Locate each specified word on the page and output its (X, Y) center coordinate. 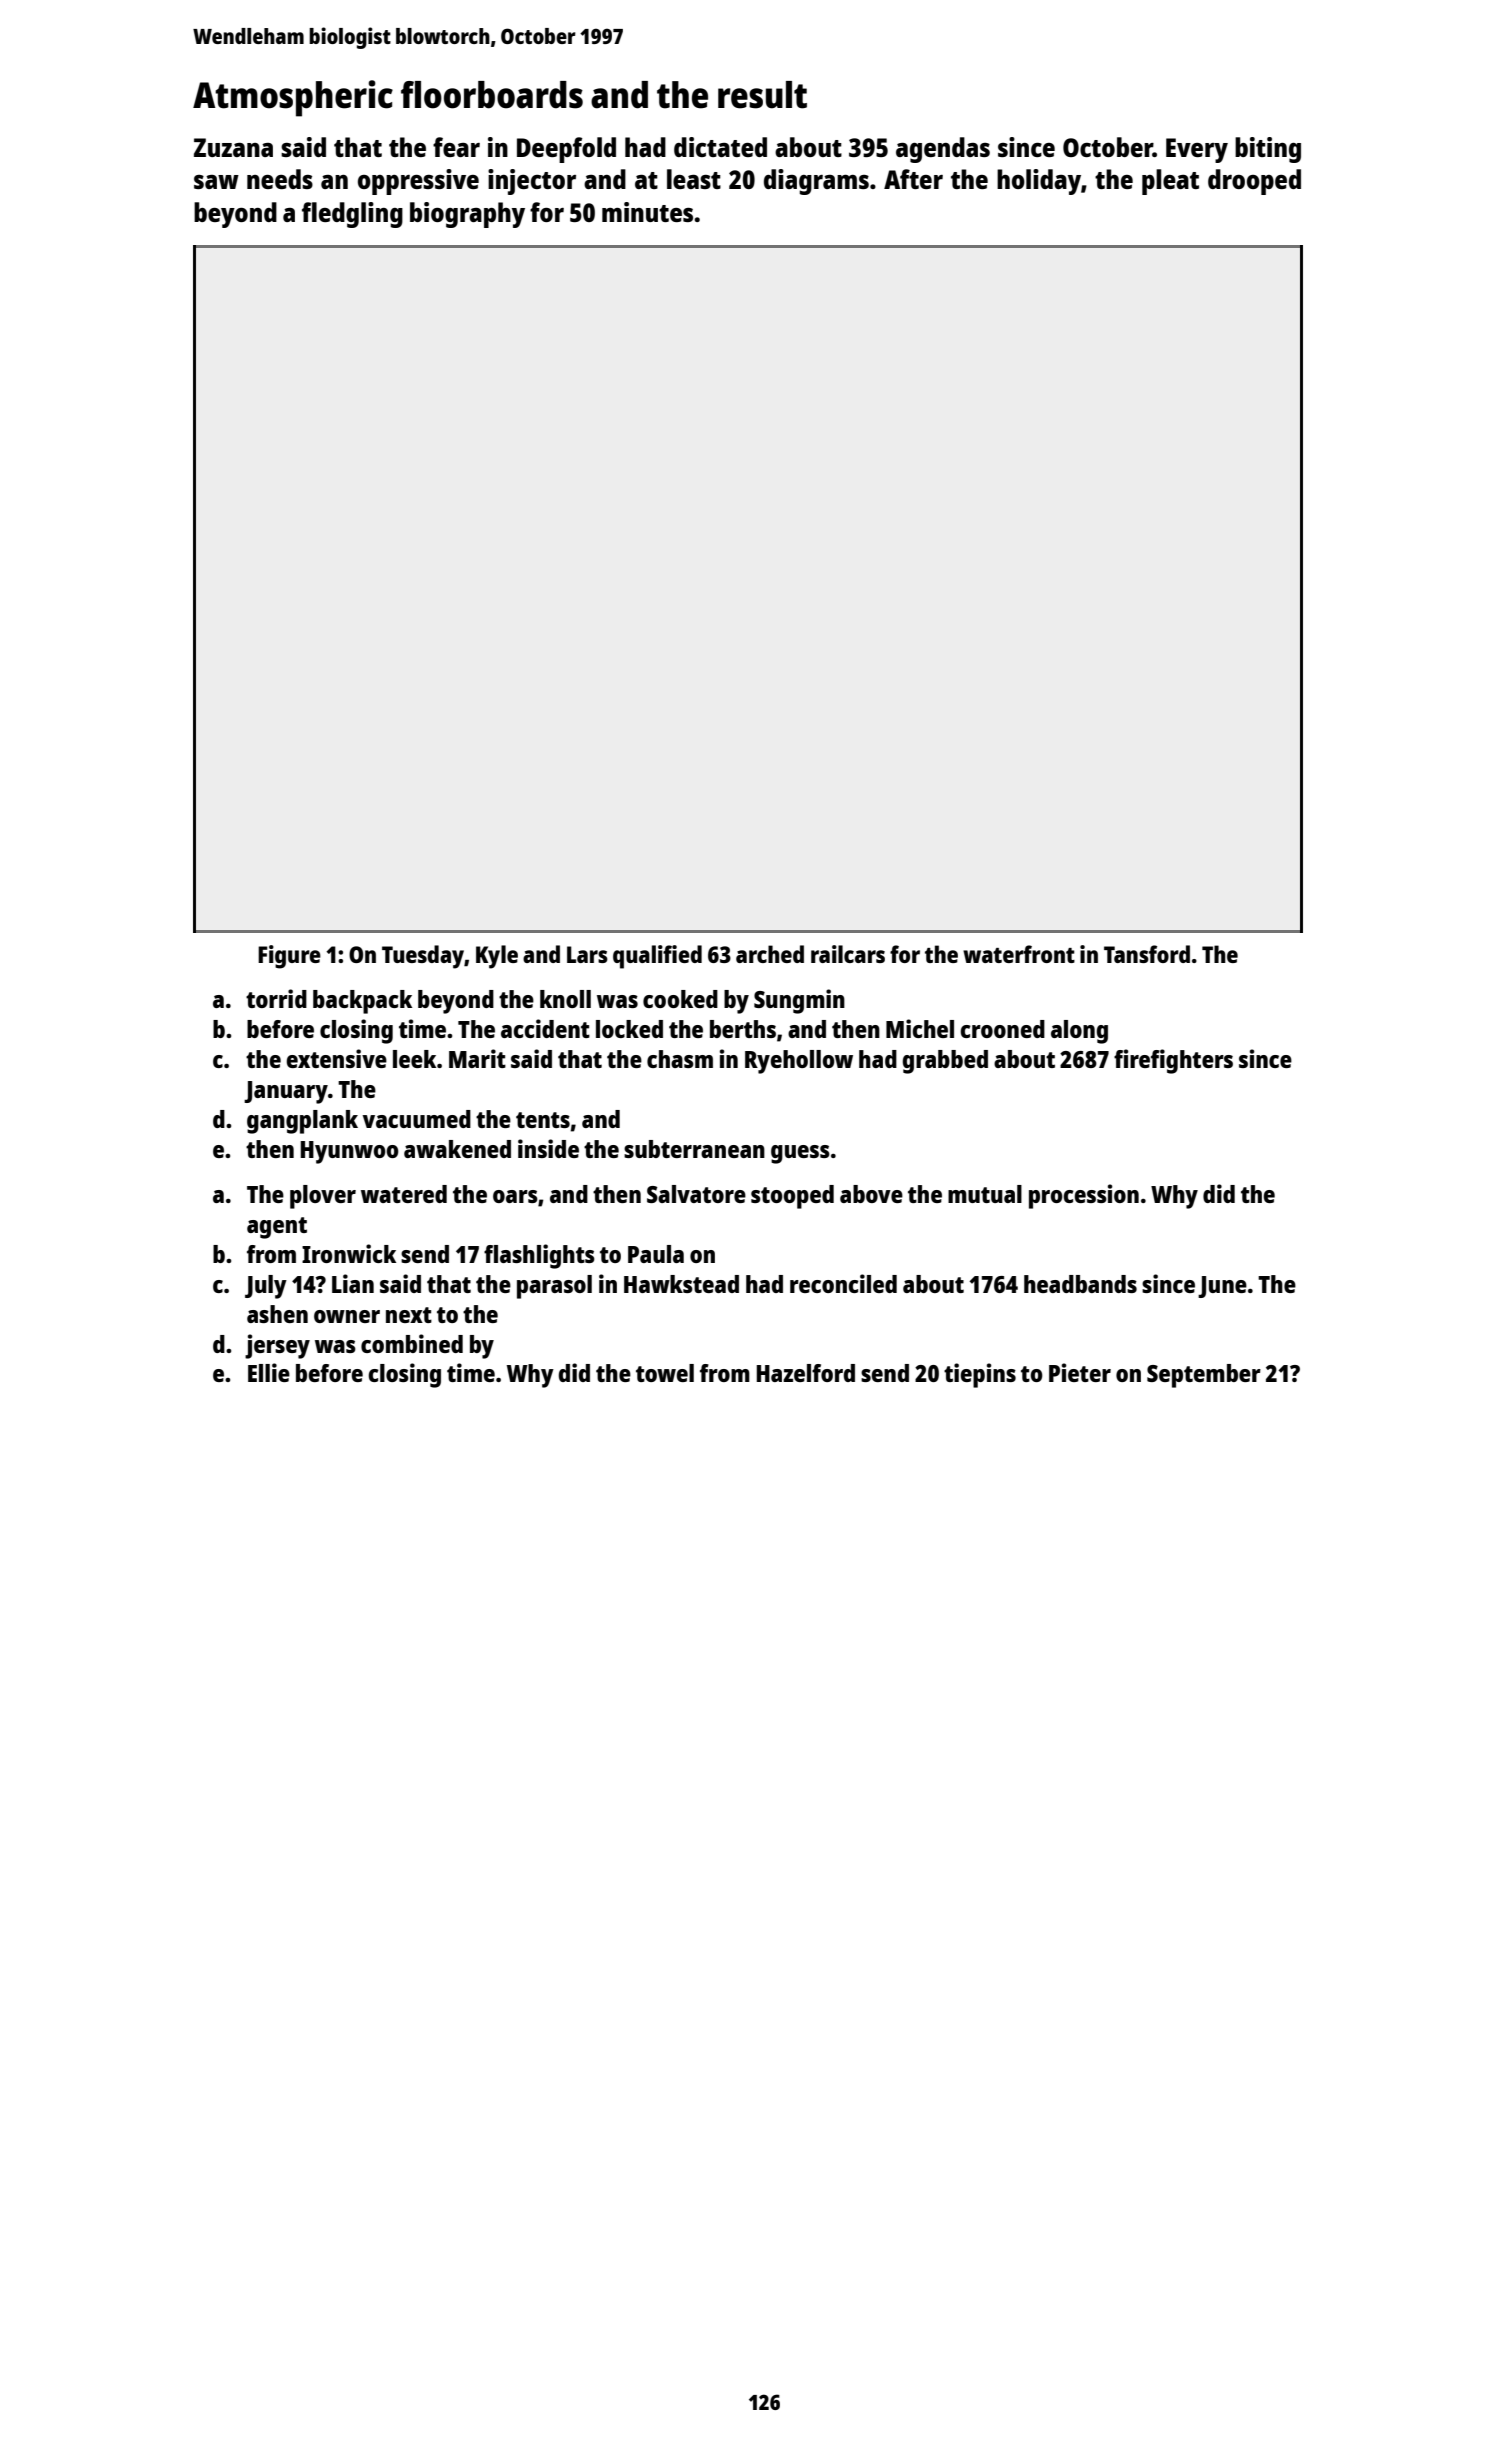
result (762, 95)
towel (665, 1373)
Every (1197, 150)
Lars (587, 954)
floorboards (492, 95)
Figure (289, 957)
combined (412, 1343)
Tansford (1147, 954)
